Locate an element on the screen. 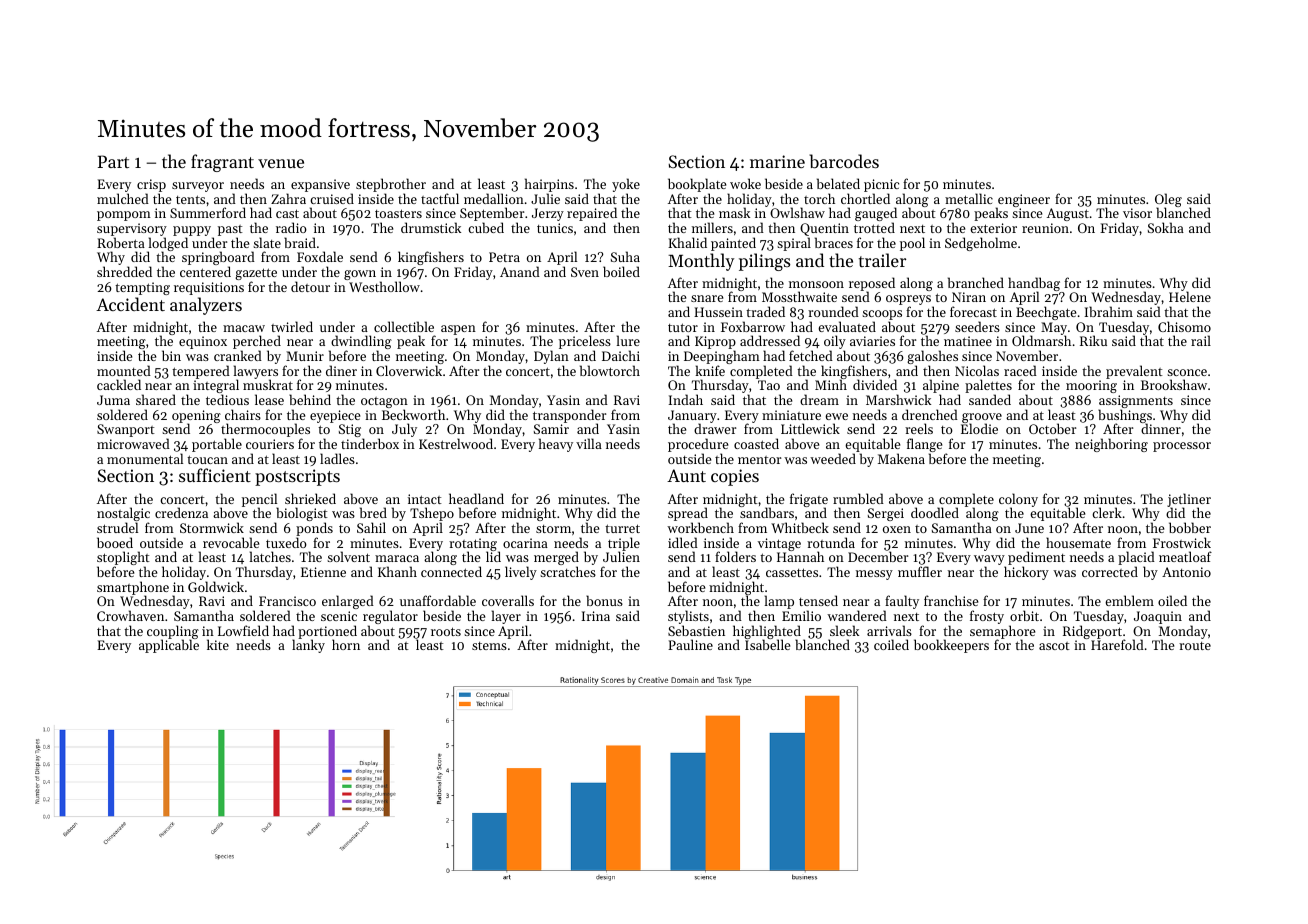  shredded is located at coordinates (124, 272).
